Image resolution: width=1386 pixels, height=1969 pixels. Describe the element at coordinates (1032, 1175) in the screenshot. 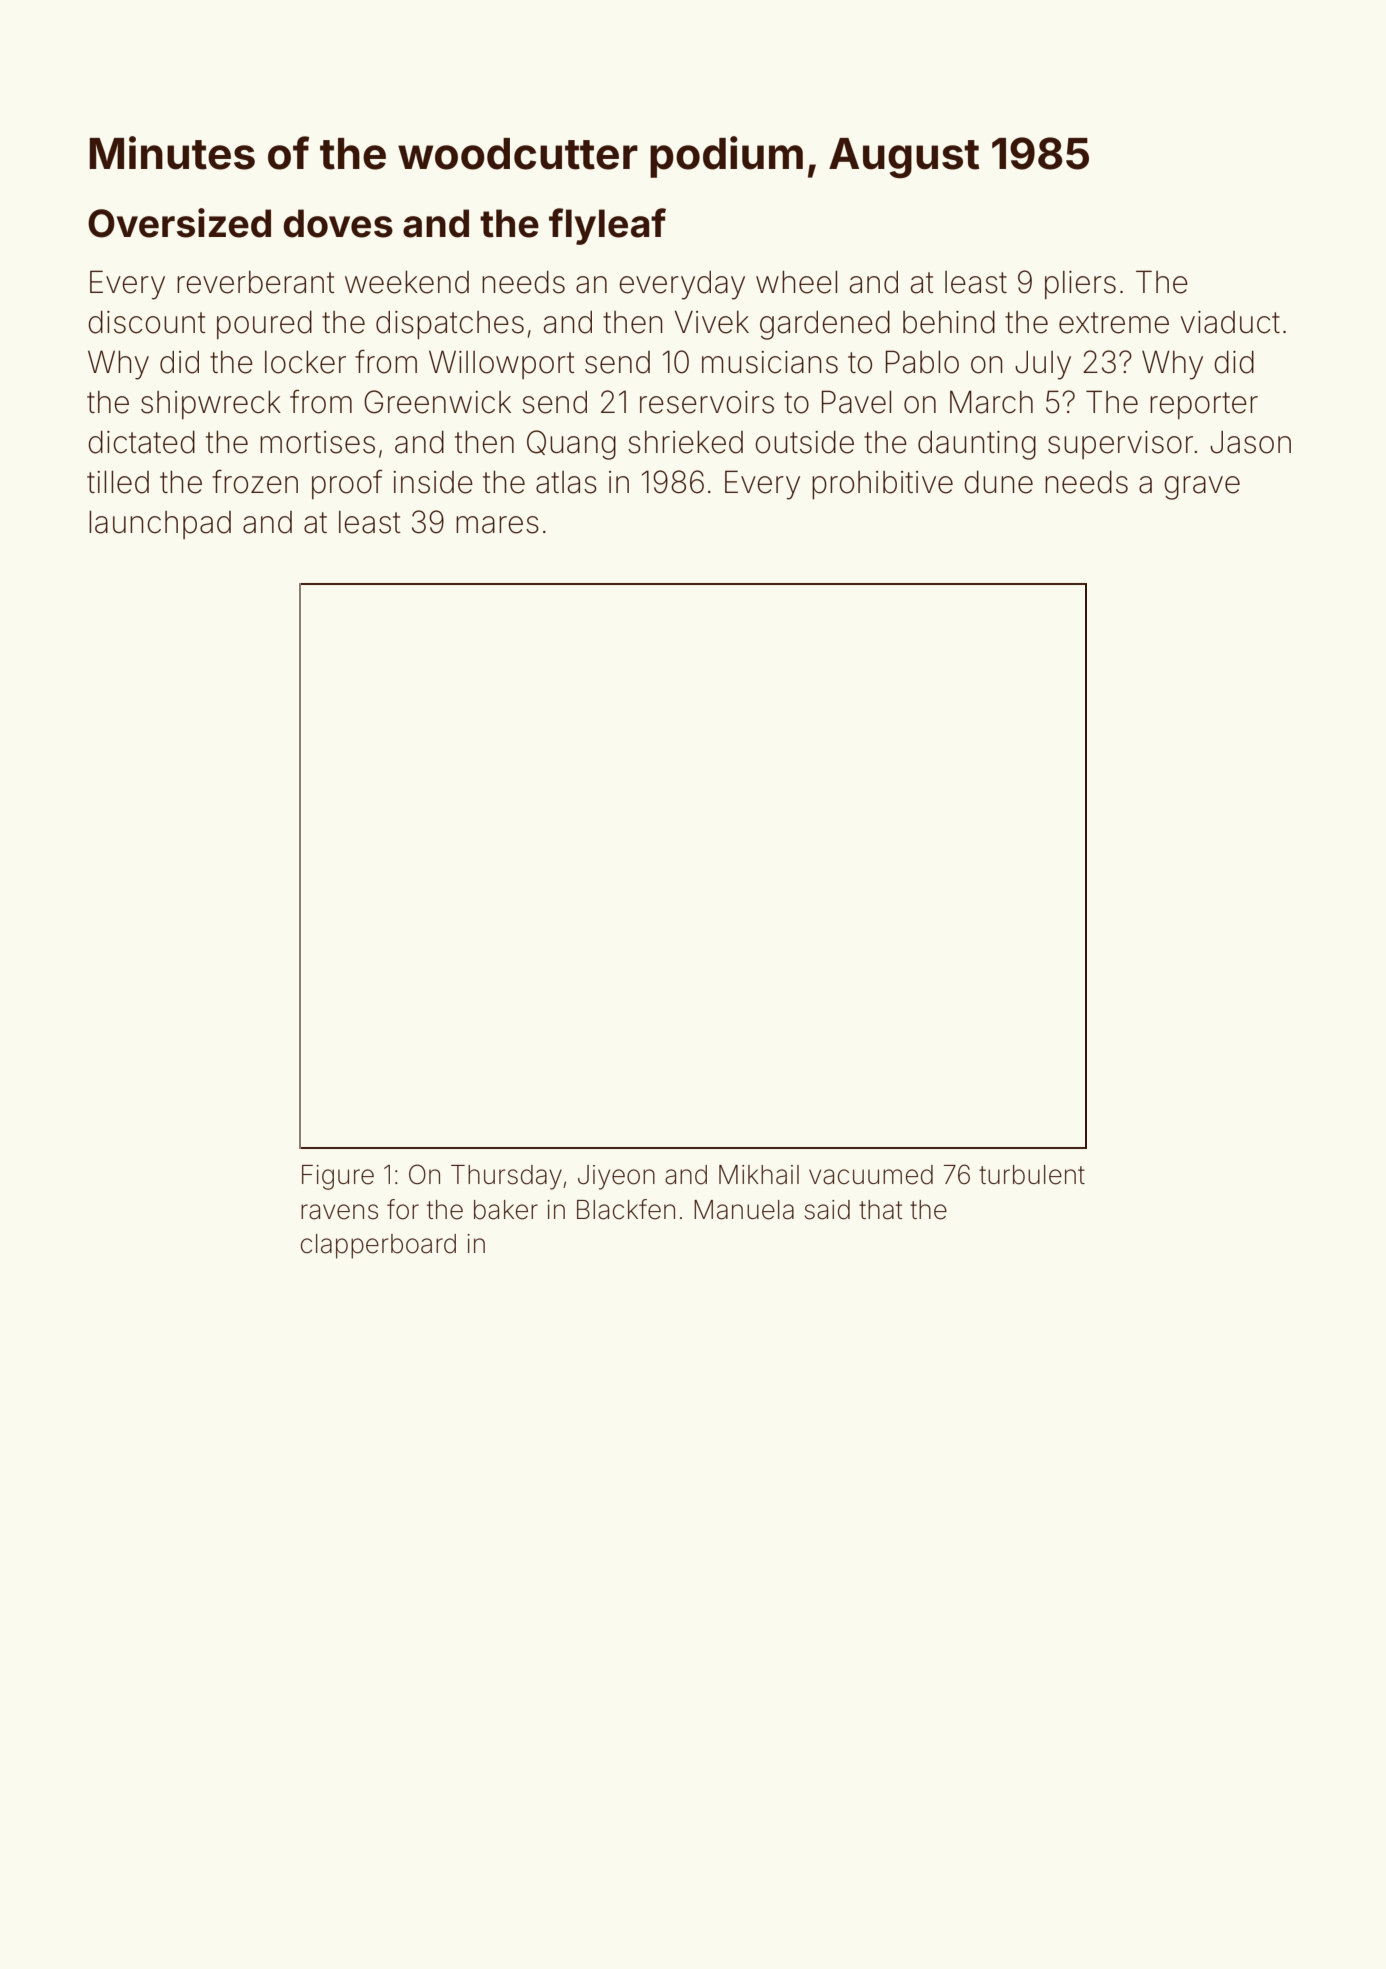

I see `turbulent` at that location.
